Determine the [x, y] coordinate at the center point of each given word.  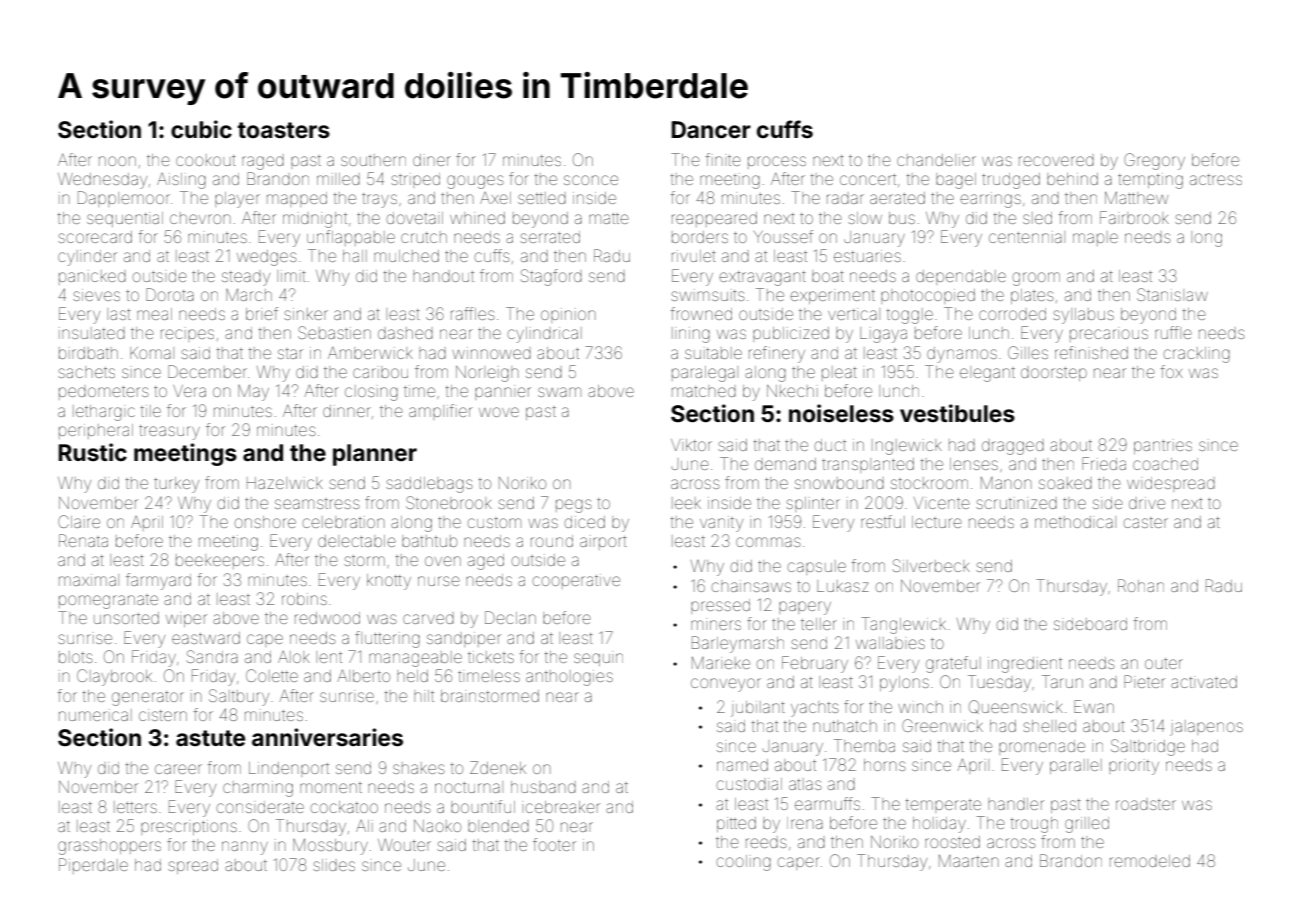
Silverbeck [931, 565]
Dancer [711, 130]
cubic [201, 129]
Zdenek [498, 767]
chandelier [936, 160]
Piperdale [93, 866]
